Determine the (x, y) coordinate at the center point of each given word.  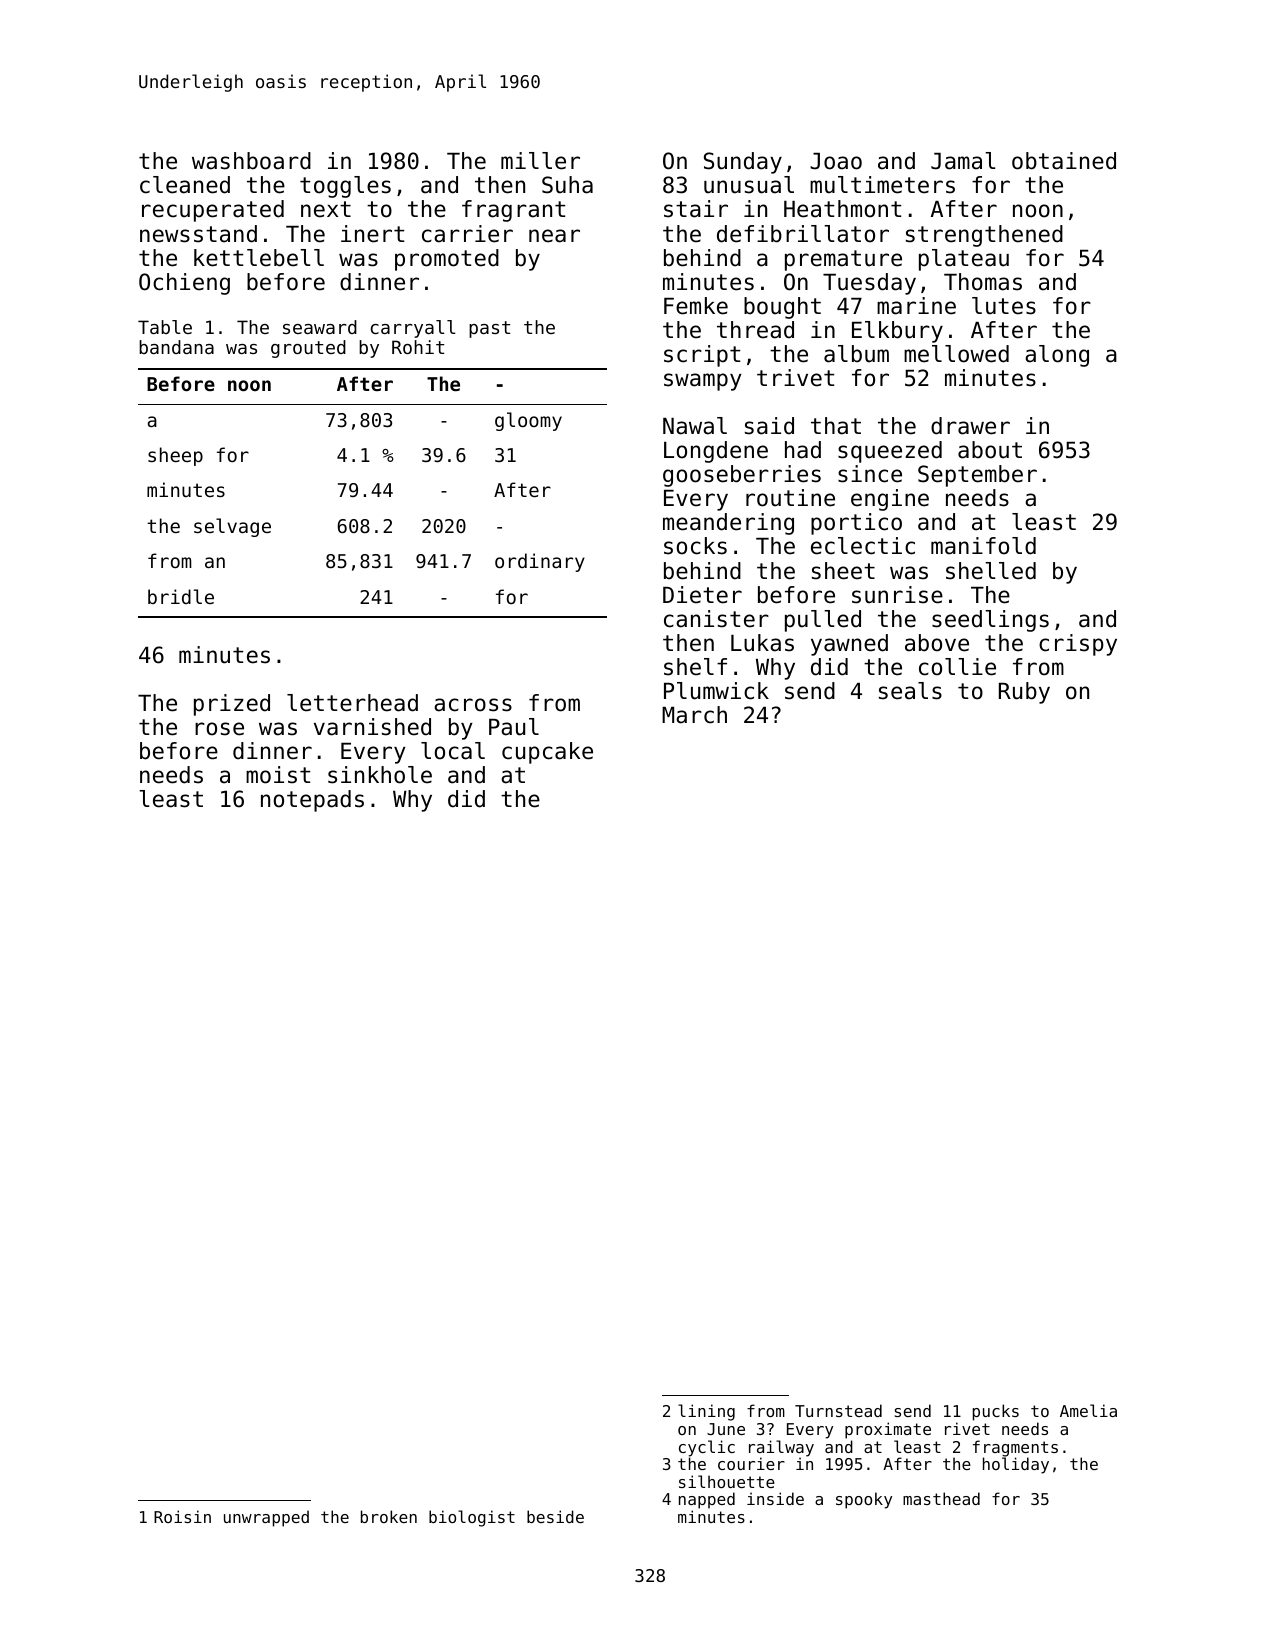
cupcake (547, 753)
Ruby (1024, 693)
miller (540, 161)
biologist (472, 1518)
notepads (312, 801)
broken (389, 1516)
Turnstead (838, 1410)
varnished (372, 727)
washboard (251, 161)
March (694, 715)
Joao (836, 161)
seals (910, 691)
